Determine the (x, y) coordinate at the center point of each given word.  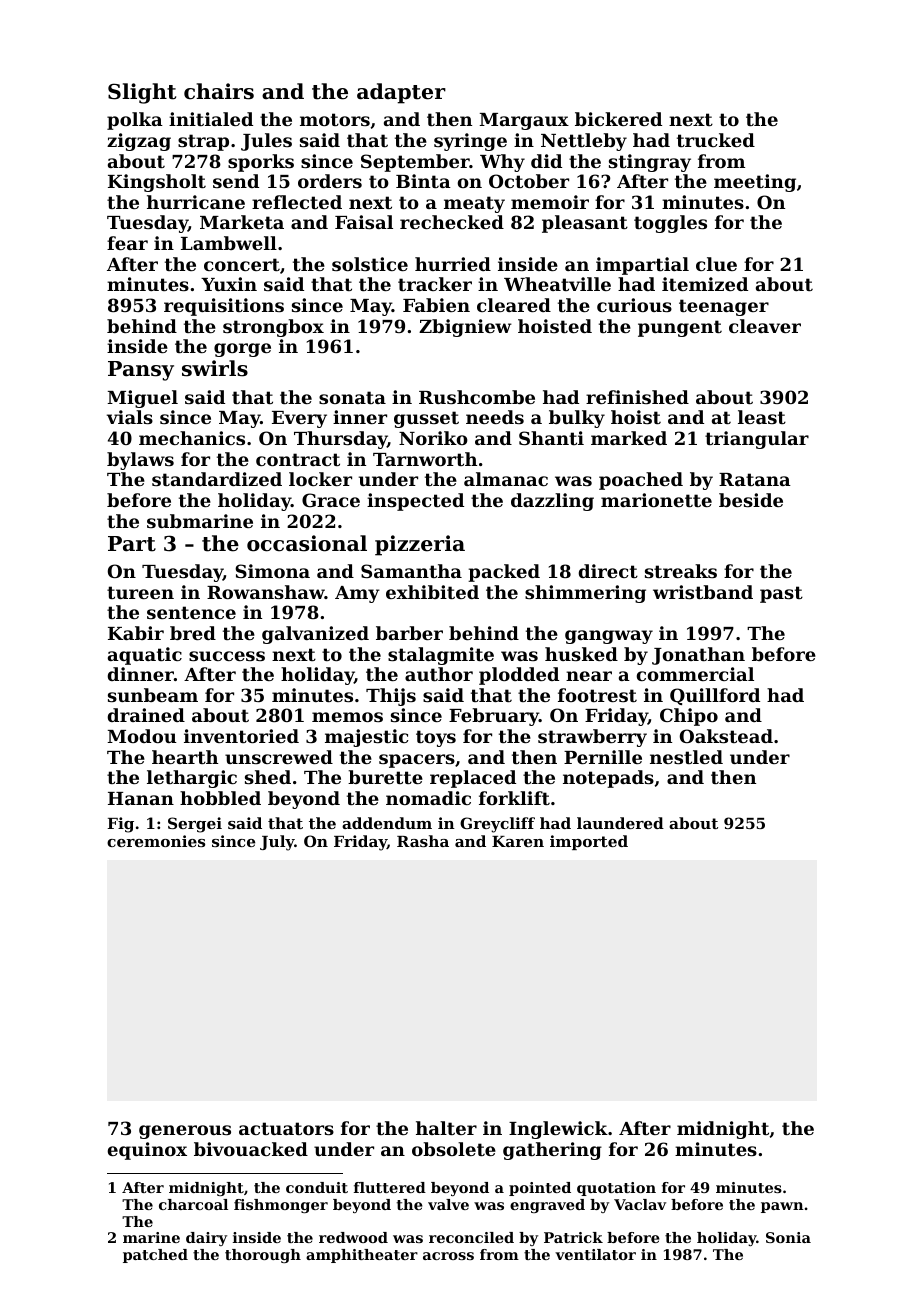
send (236, 181)
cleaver (765, 326)
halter (446, 1128)
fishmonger (281, 1206)
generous (185, 1132)
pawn (782, 1207)
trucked (716, 140)
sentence (191, 612)
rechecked (452, 222)
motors (335, 119)
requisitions (224, 307)
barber (409, 633)
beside (751, 500)
